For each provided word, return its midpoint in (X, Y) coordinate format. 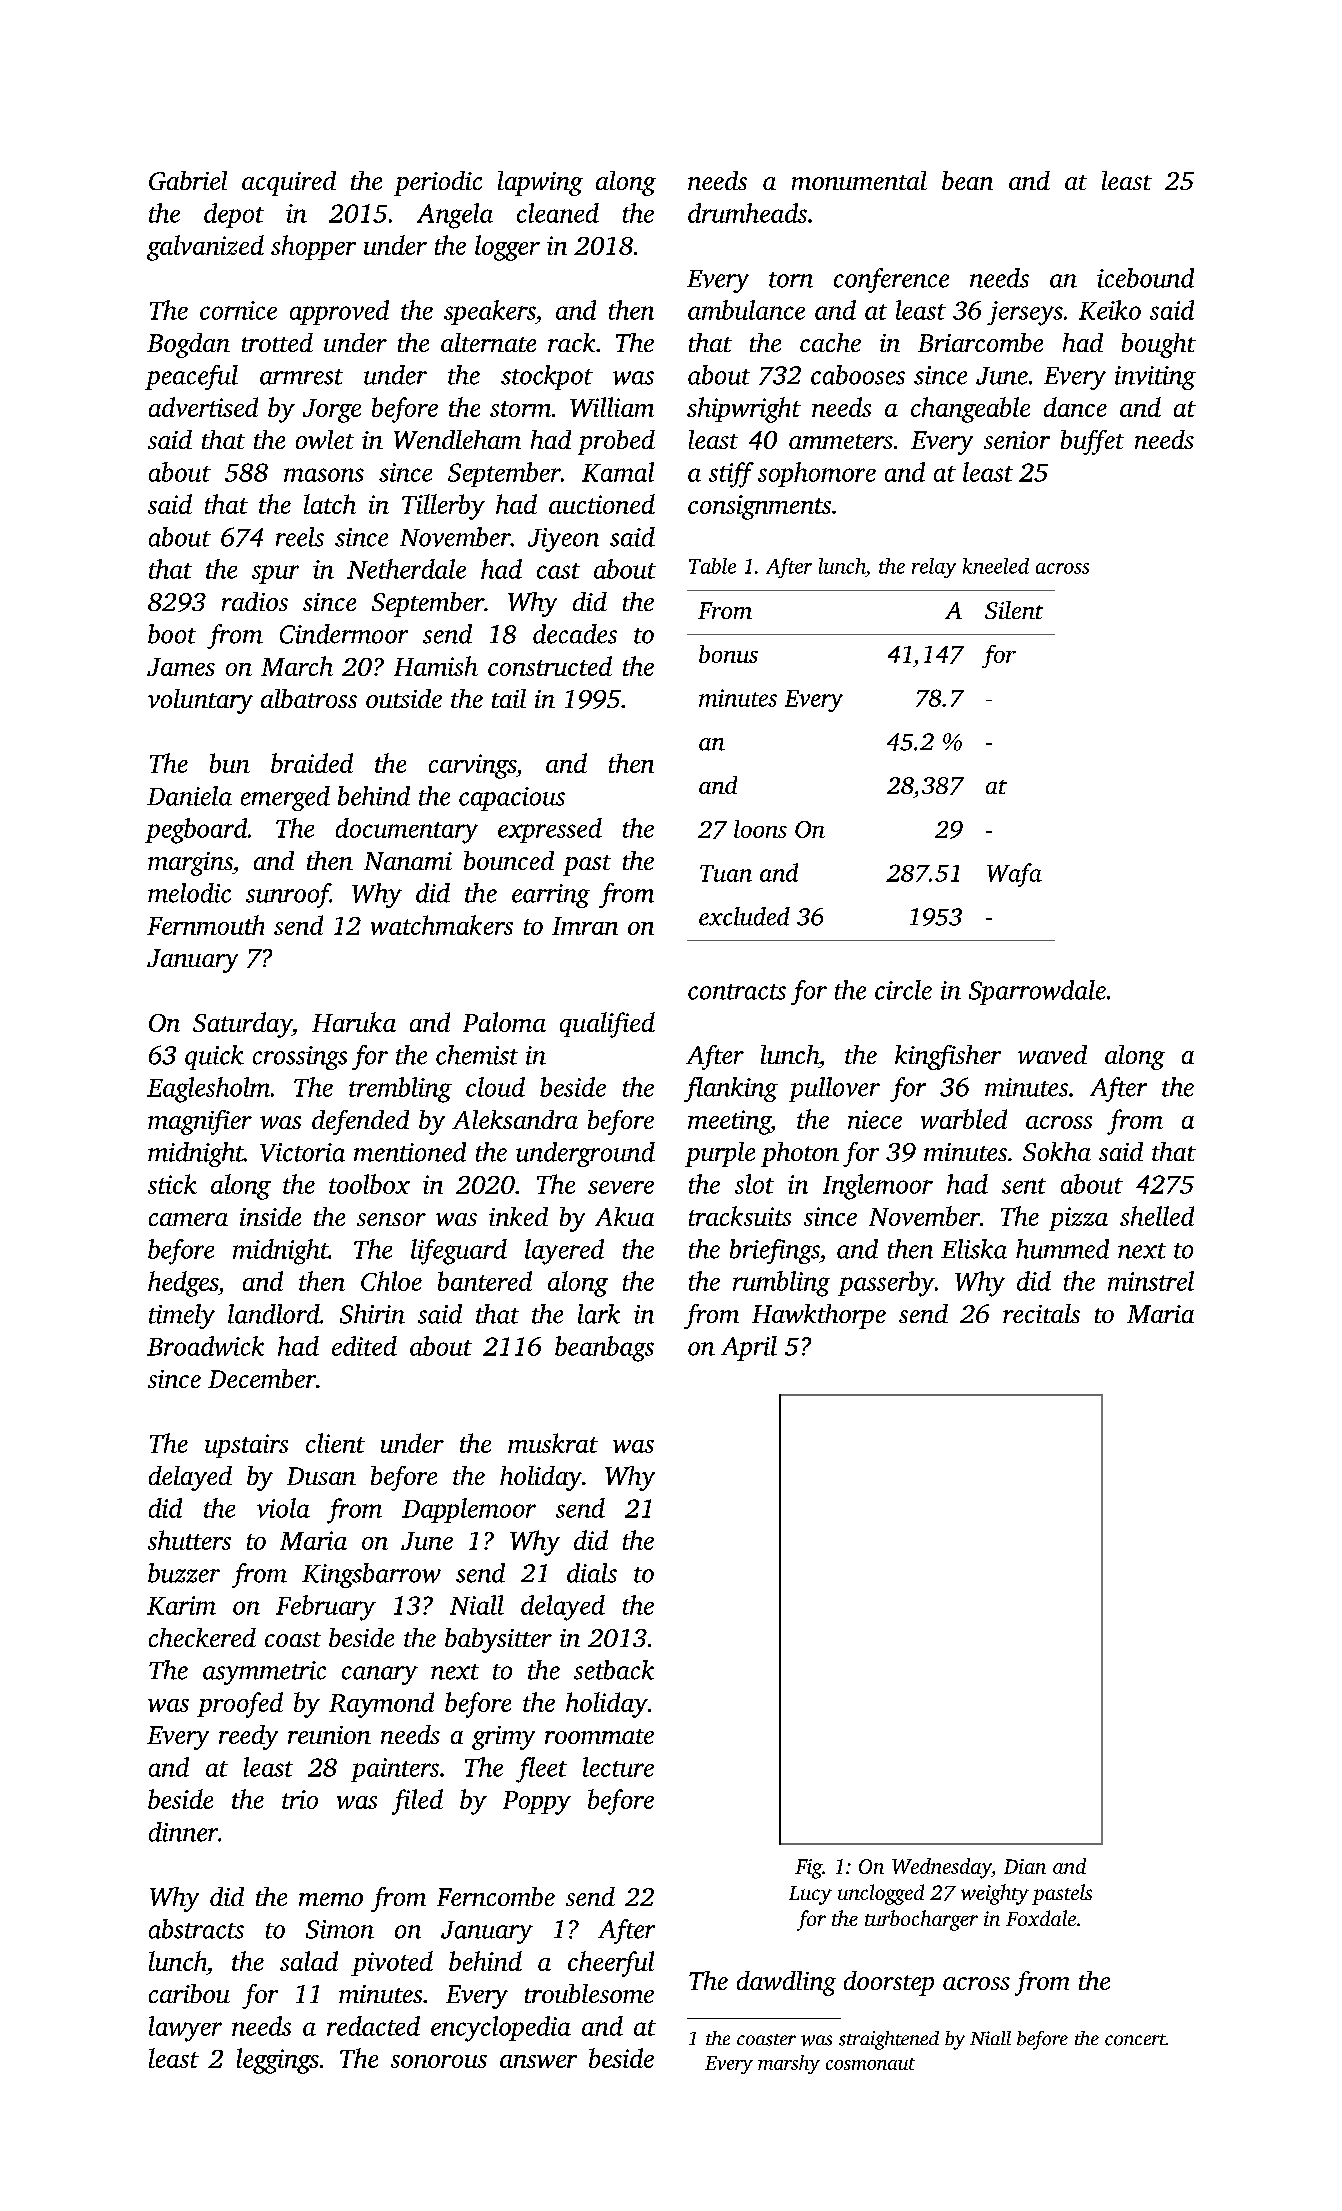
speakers (490, 312)
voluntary (200, 701)
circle (903, 990)
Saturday (242, 1025)
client (335, 1443)
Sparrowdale (1037, 992)
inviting (1155, 378)
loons (760, 829)
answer (538, 2061)
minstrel (1151, 1281)
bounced (509, 860)
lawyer (185, 2029)
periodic (438, 183)
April (749, 1348)
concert (1135, 2040)
